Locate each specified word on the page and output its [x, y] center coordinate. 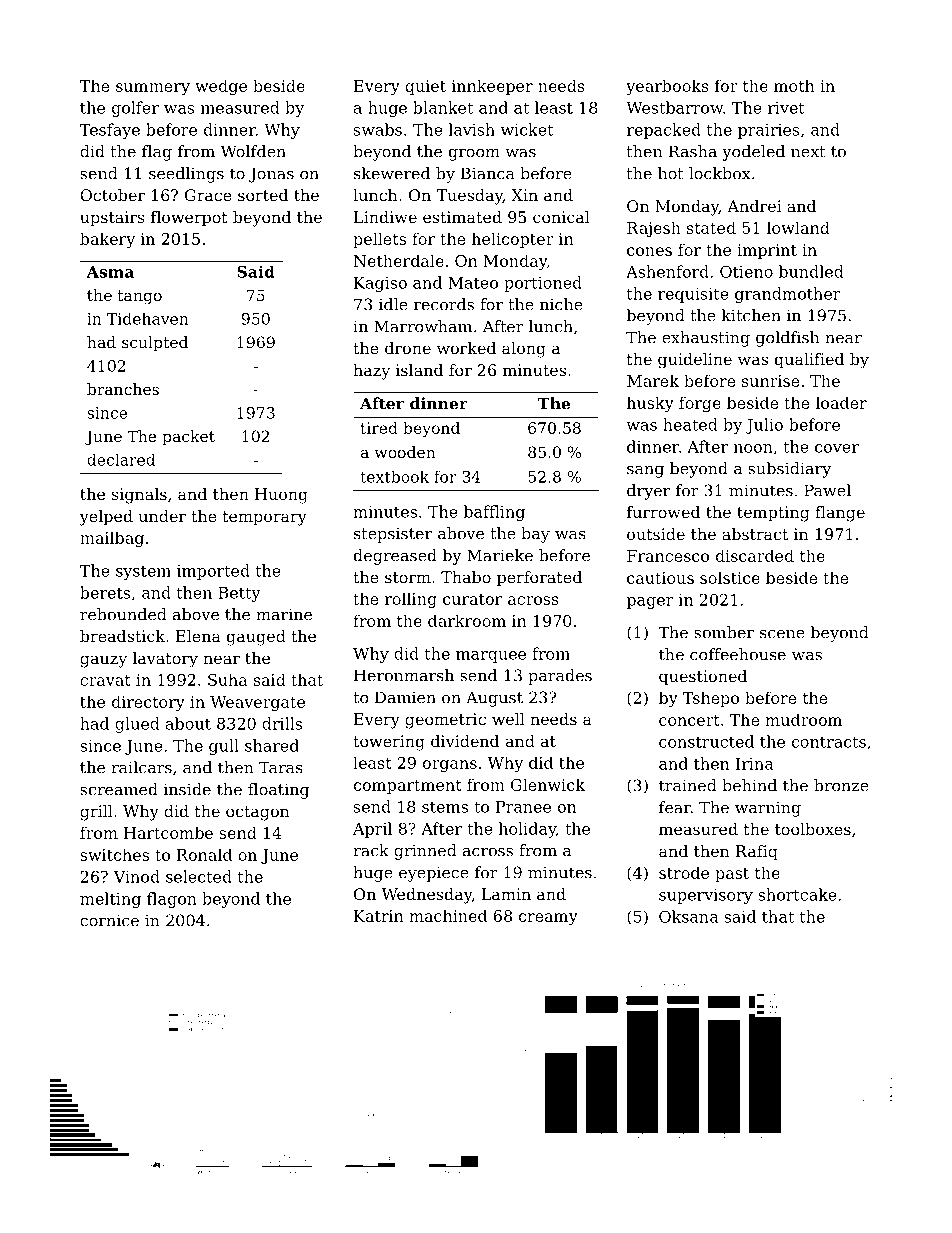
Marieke [500, 555]
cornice [109, 920]
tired [379, 428]
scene [782, 634]
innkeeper [492, 87]
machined [448, 915]
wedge [221, 87]
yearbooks [667, 87]
